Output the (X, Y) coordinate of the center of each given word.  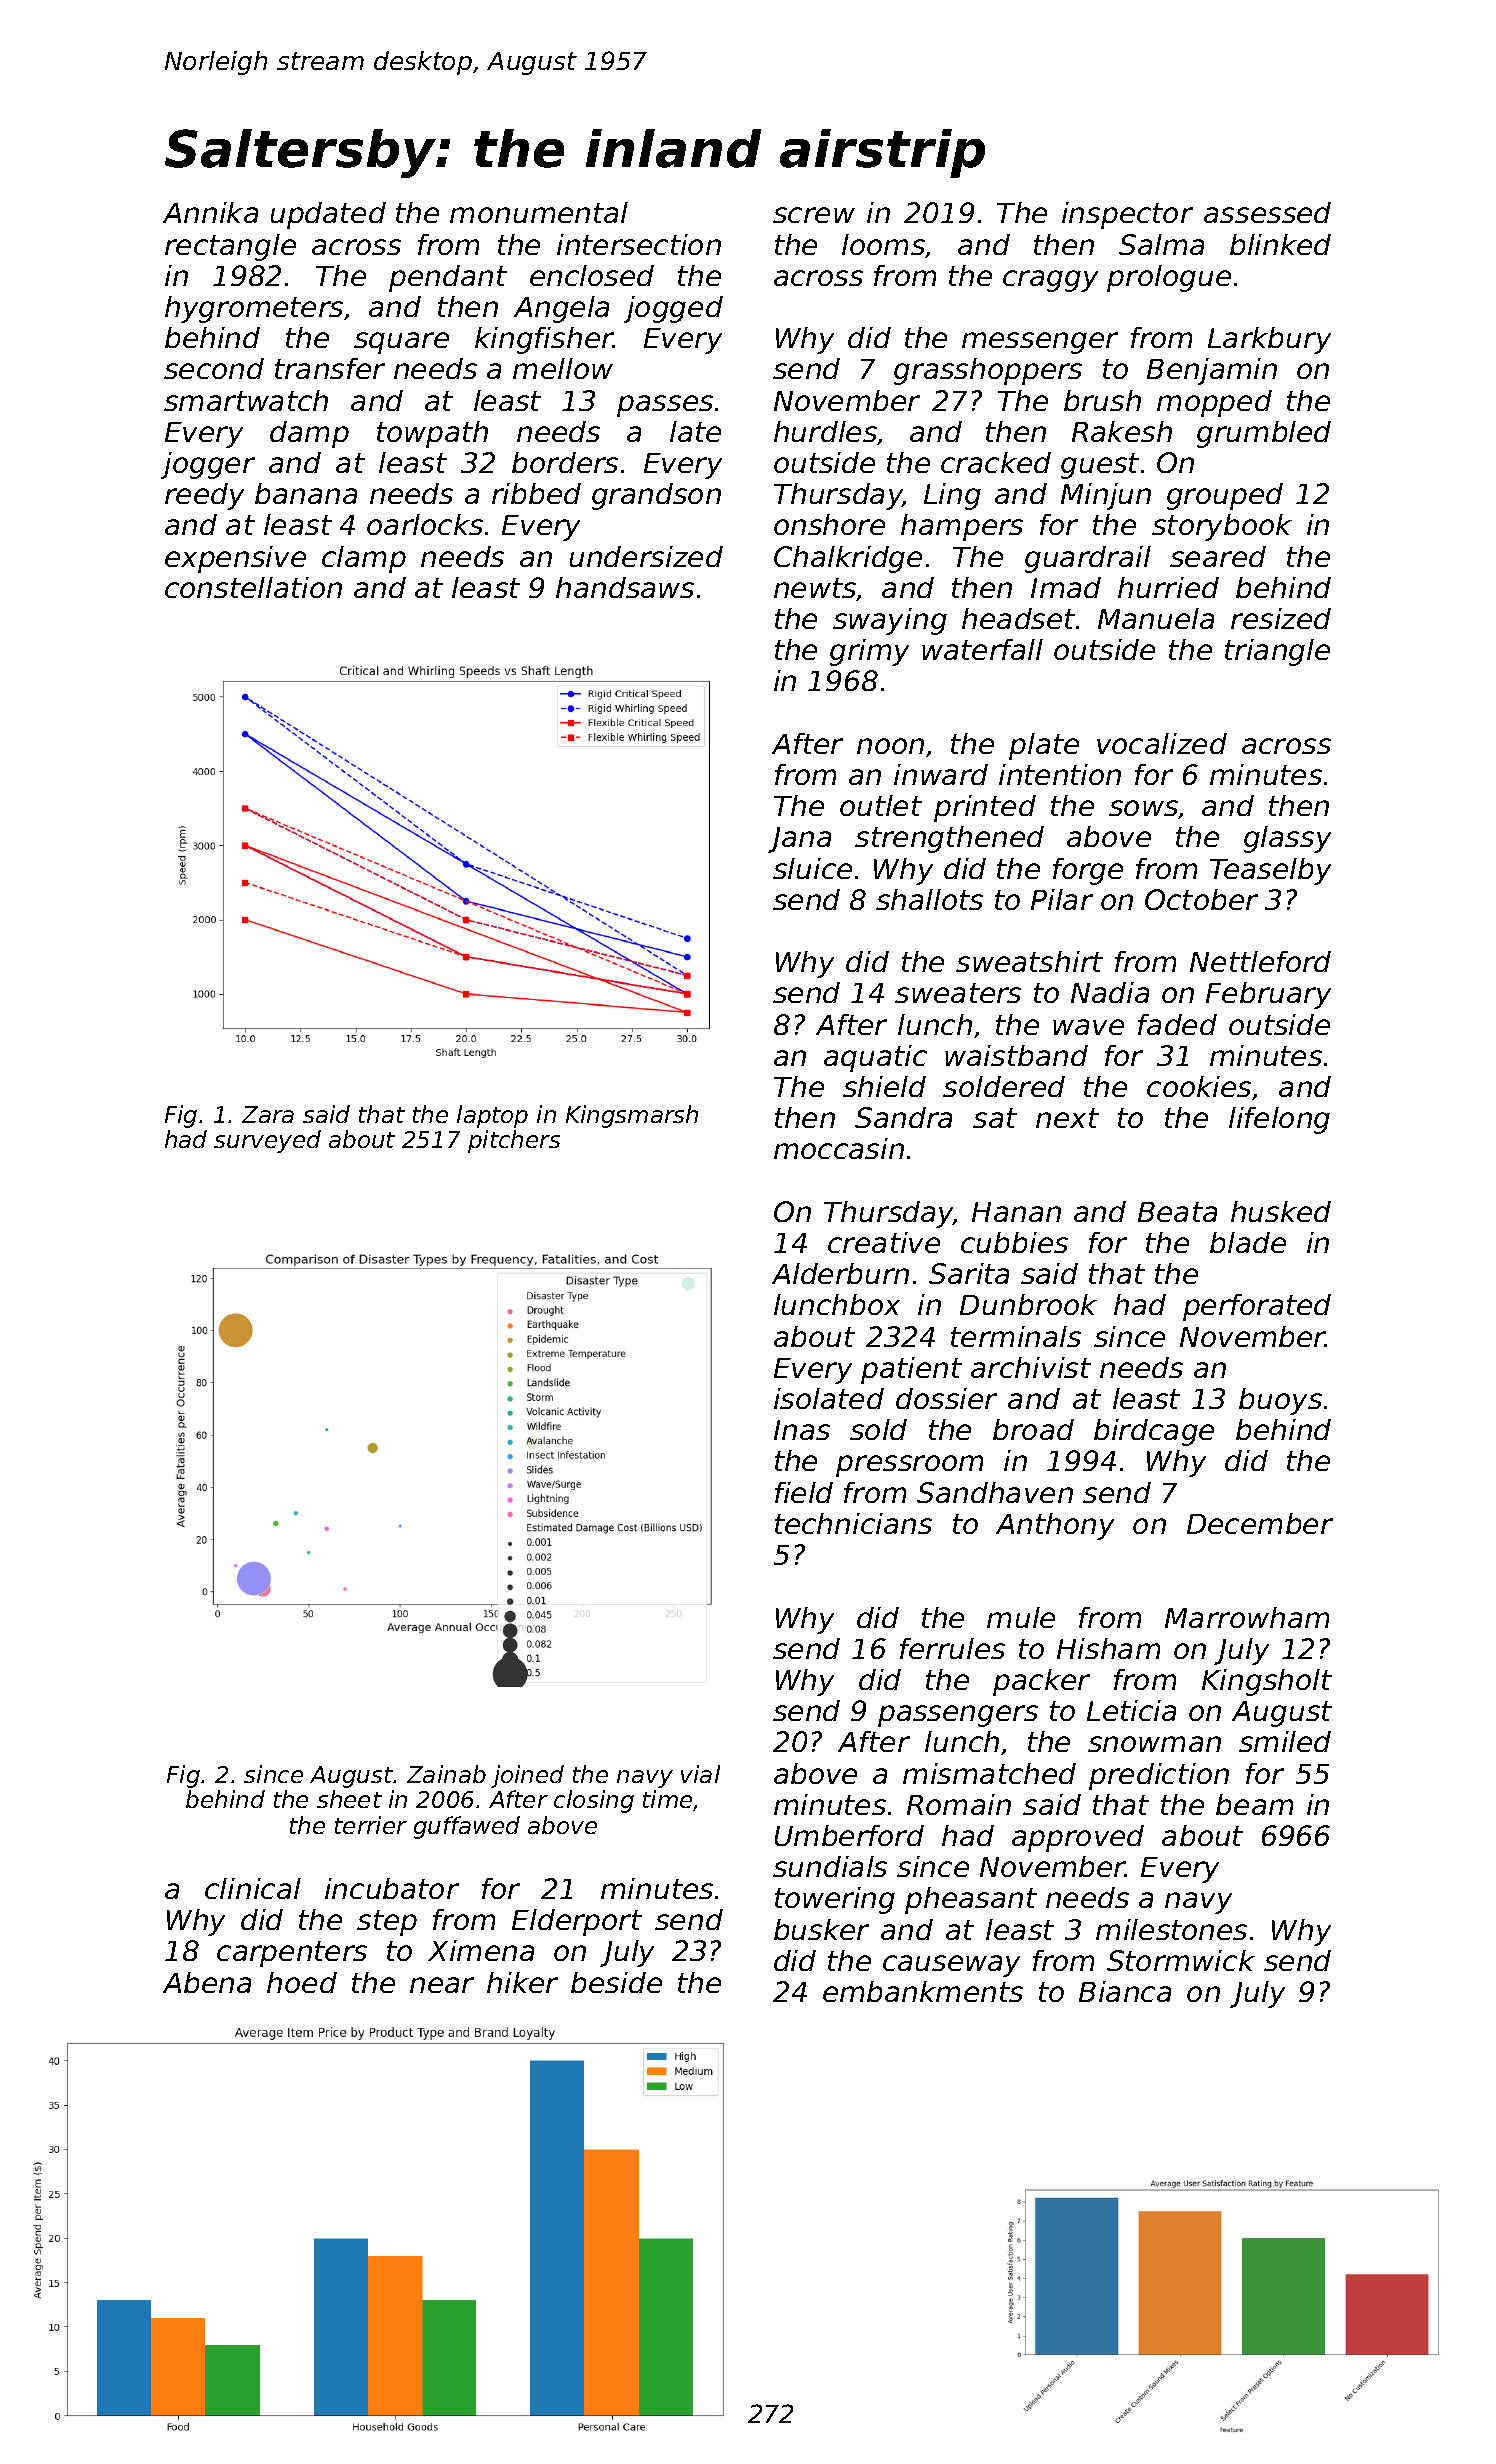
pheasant (971, 1900)
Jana (799, 840)
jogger (208, 465)
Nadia (1110, 992)
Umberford (849, 1835)
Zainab (446, 1774)
